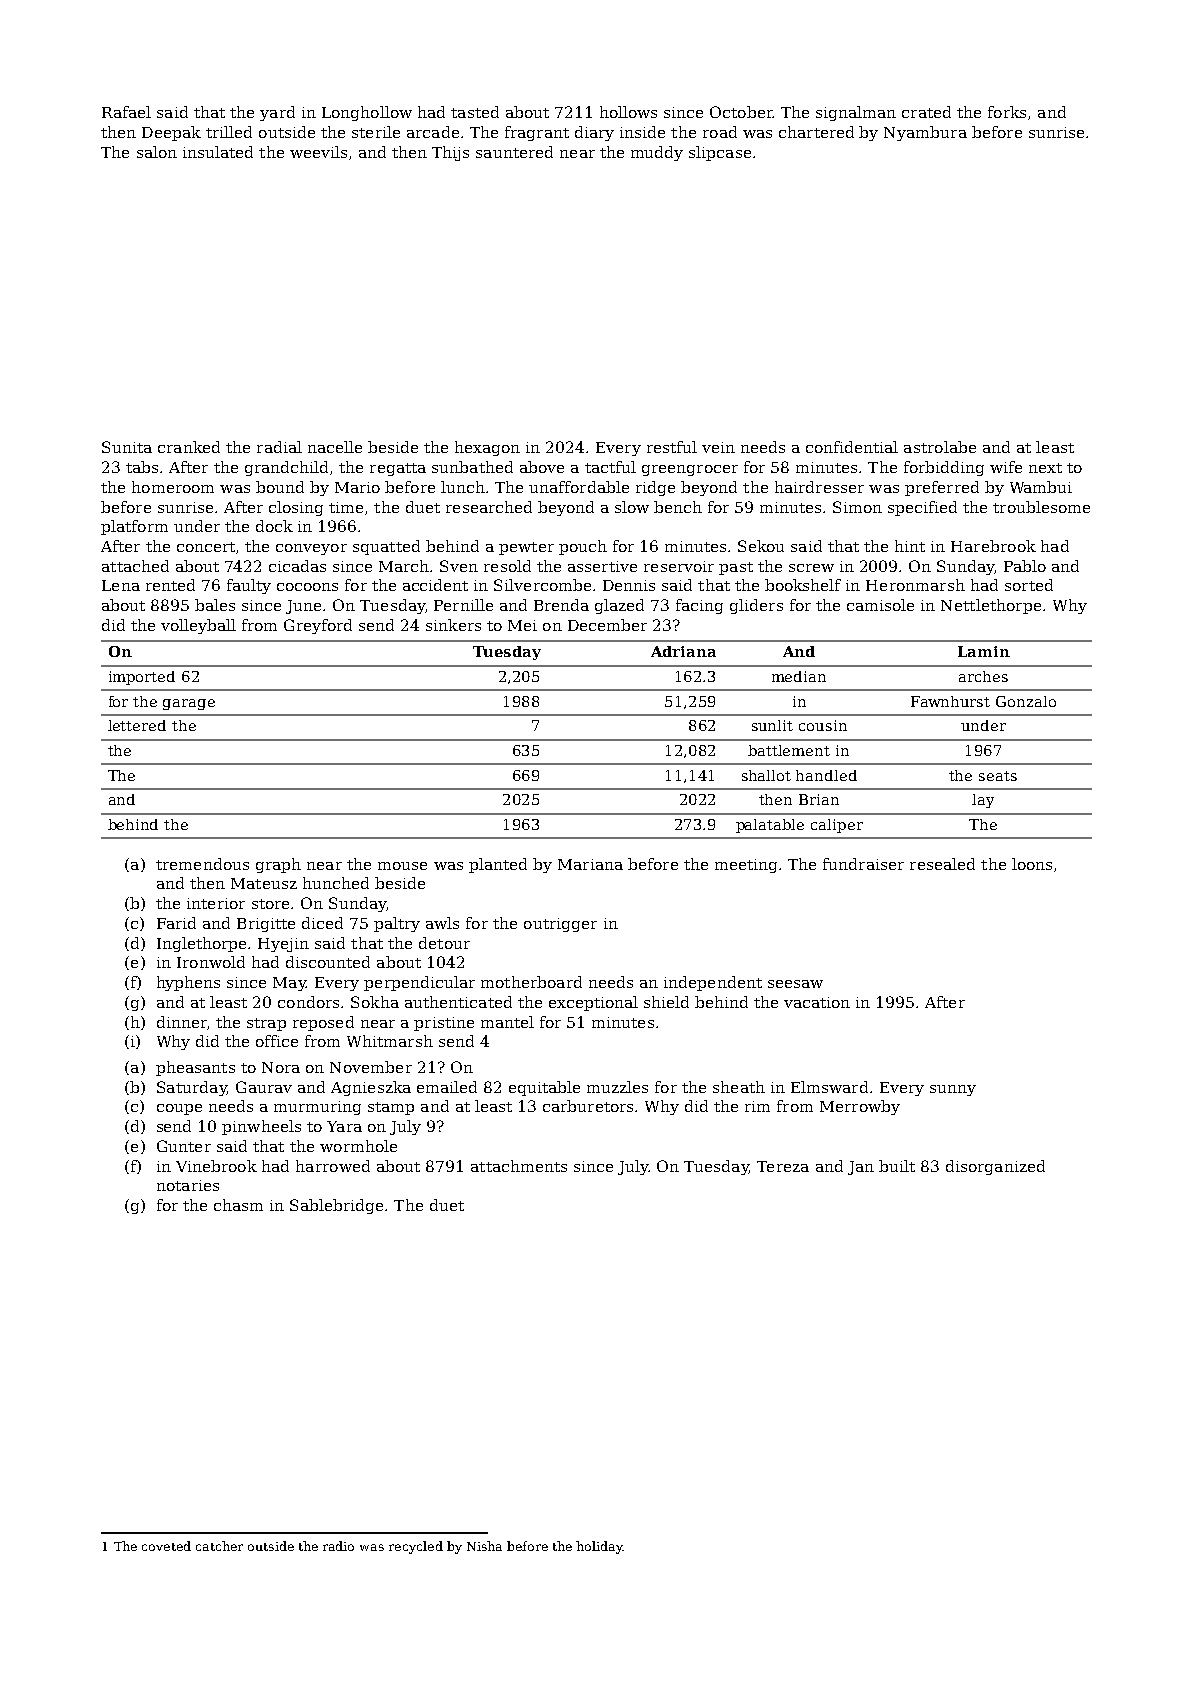 The width and height of the screenshot is (1193, 1687). Describe the element at coordinates (127, 447) in the screenshot. I see `Sunita` at that location.
